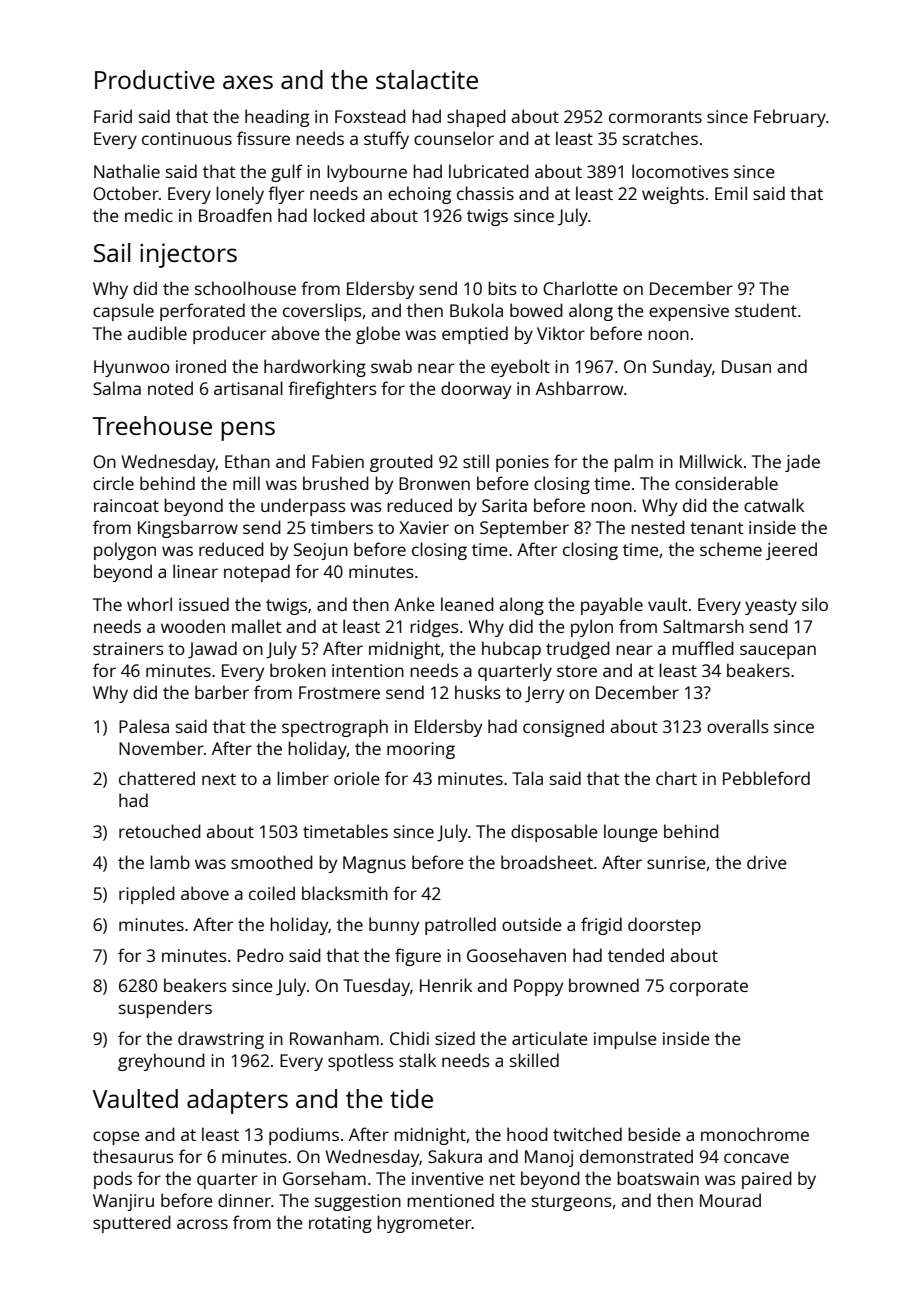 Image resolution: width=924 pixels, height=1308 pixels. What do you see at coordinates (475, 335) in the screenshot?
I see `emptied` at bounding box center [475, 335].
